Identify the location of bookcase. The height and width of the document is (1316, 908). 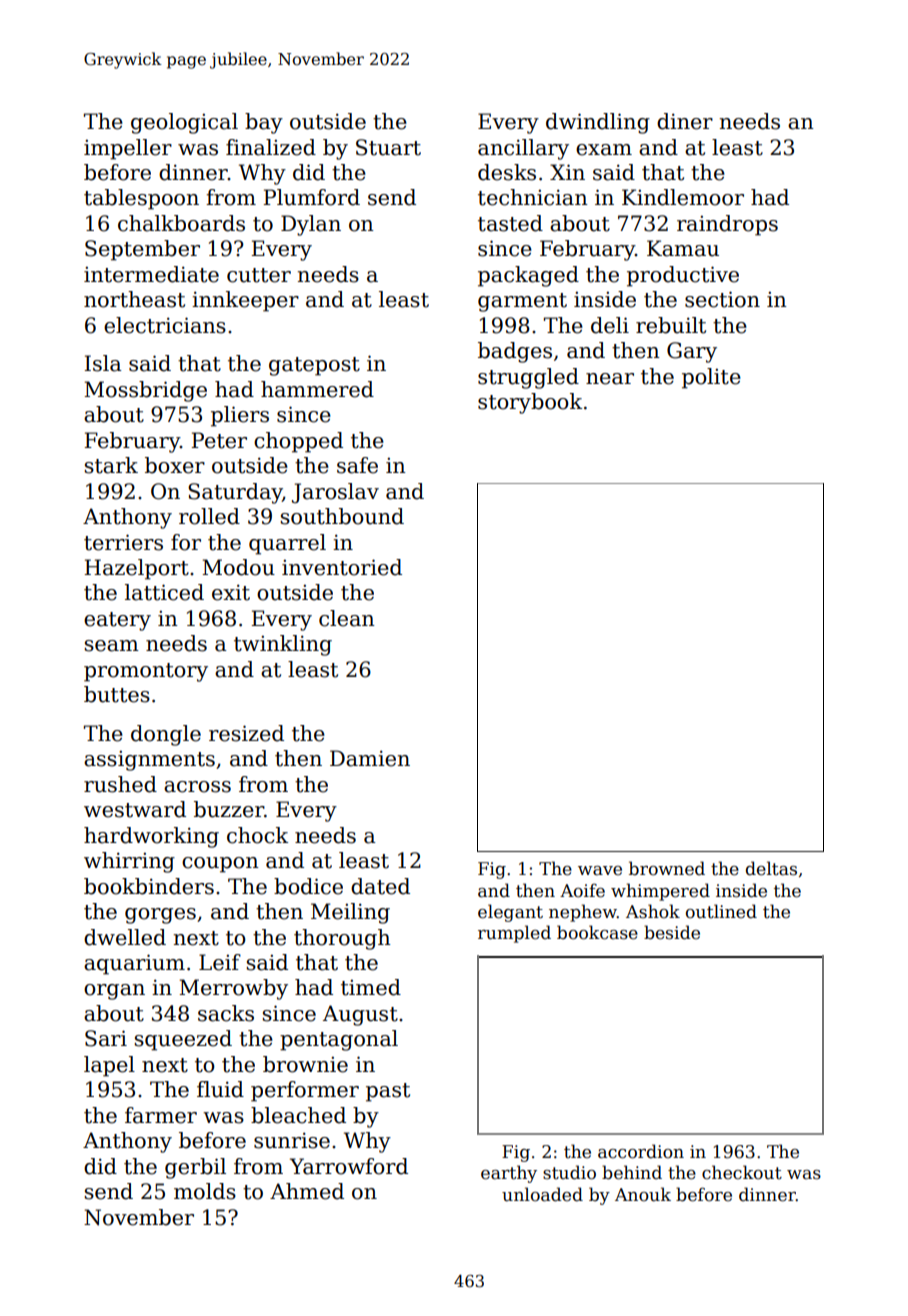
(597, 932).
